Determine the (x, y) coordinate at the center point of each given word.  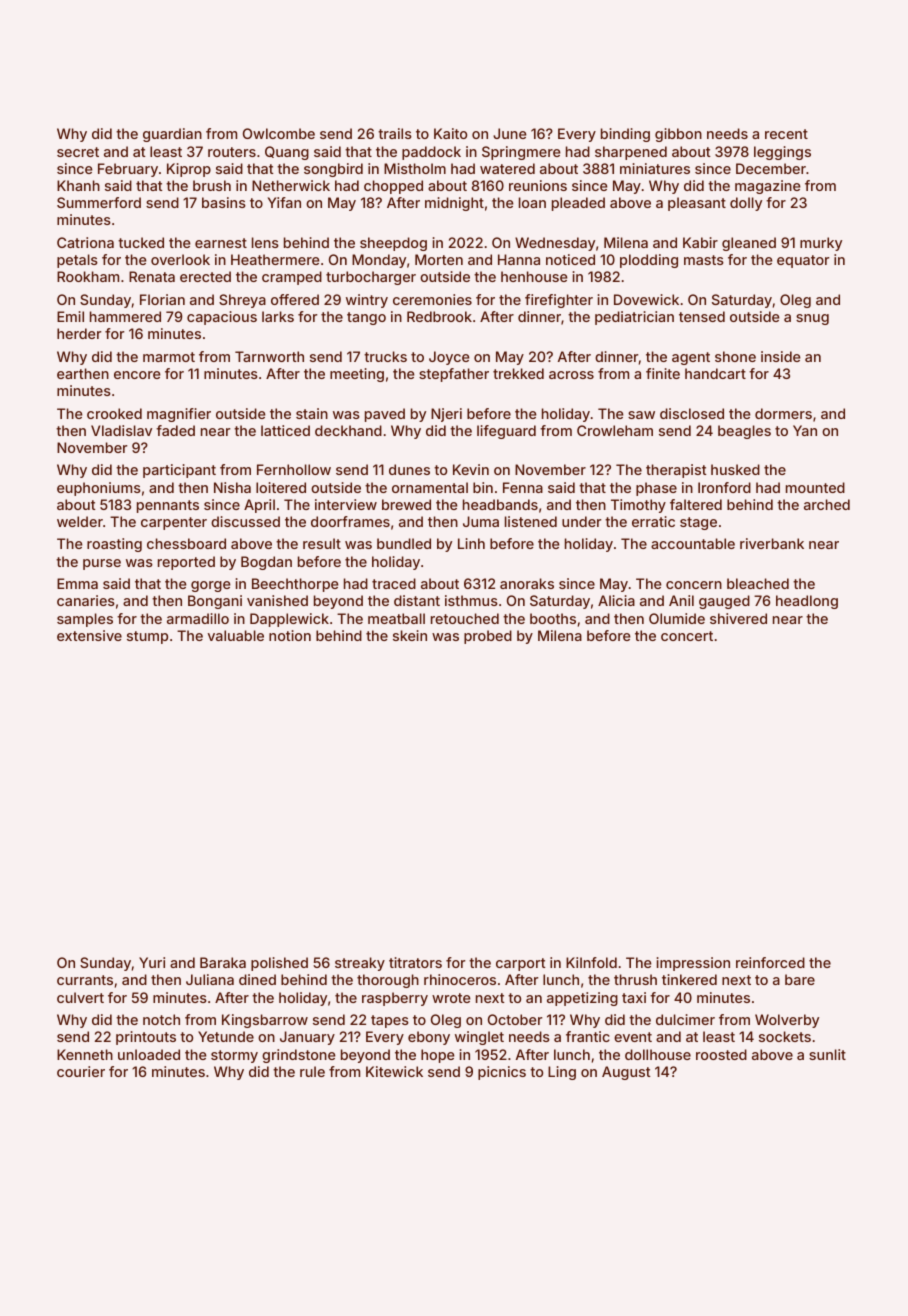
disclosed (692, 413)
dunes (409, 469)
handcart (715, 373)
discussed (245, 521)
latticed (285, 430)
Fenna (523, 487)
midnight (454, 204)
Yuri (152, 962)
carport (520, 964)
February (128, 170)
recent (786, 134)
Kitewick (394, 1071)
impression (693, 964)
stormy (234, 1056)
